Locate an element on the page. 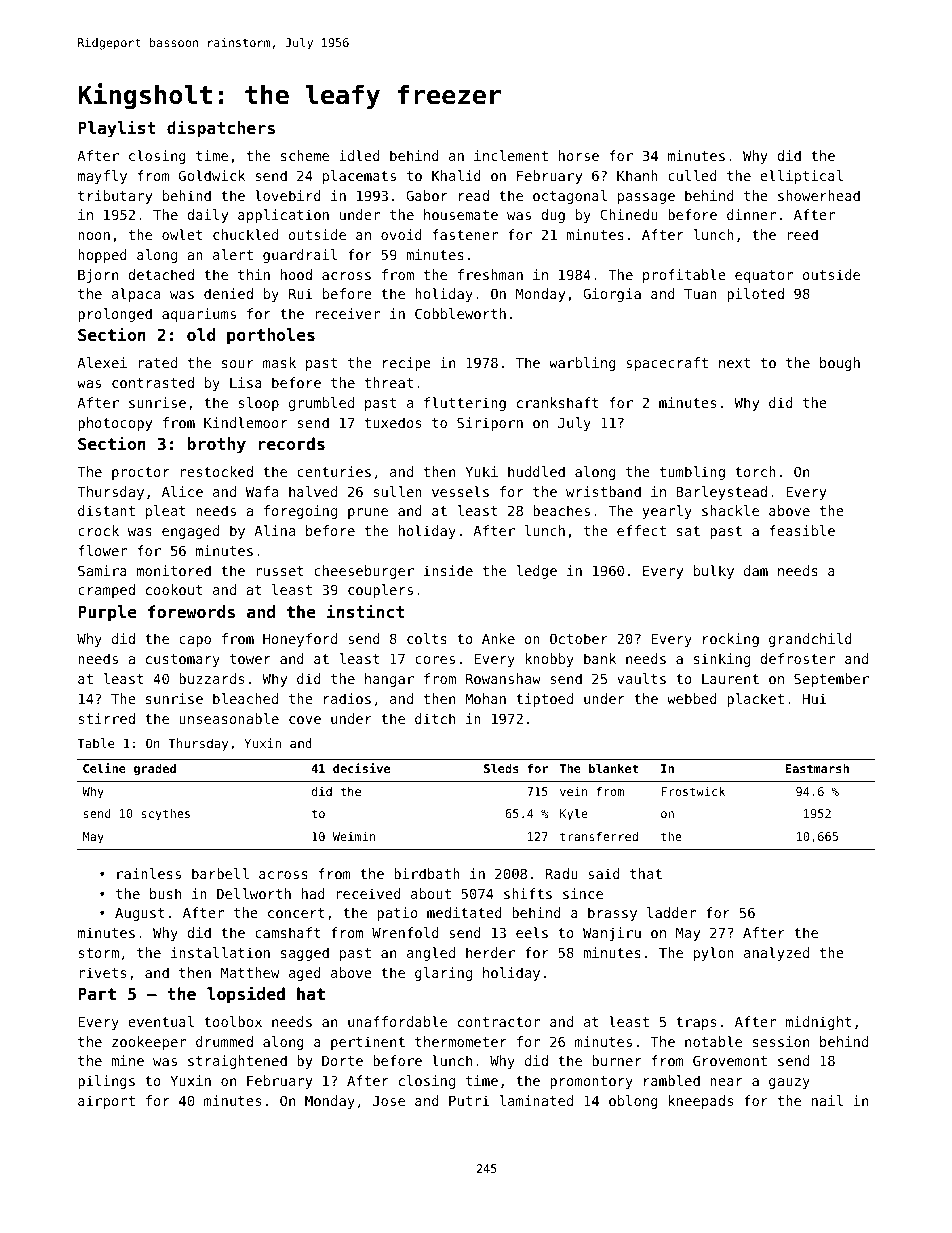  Kyle is located at coordinates (574, 815).
